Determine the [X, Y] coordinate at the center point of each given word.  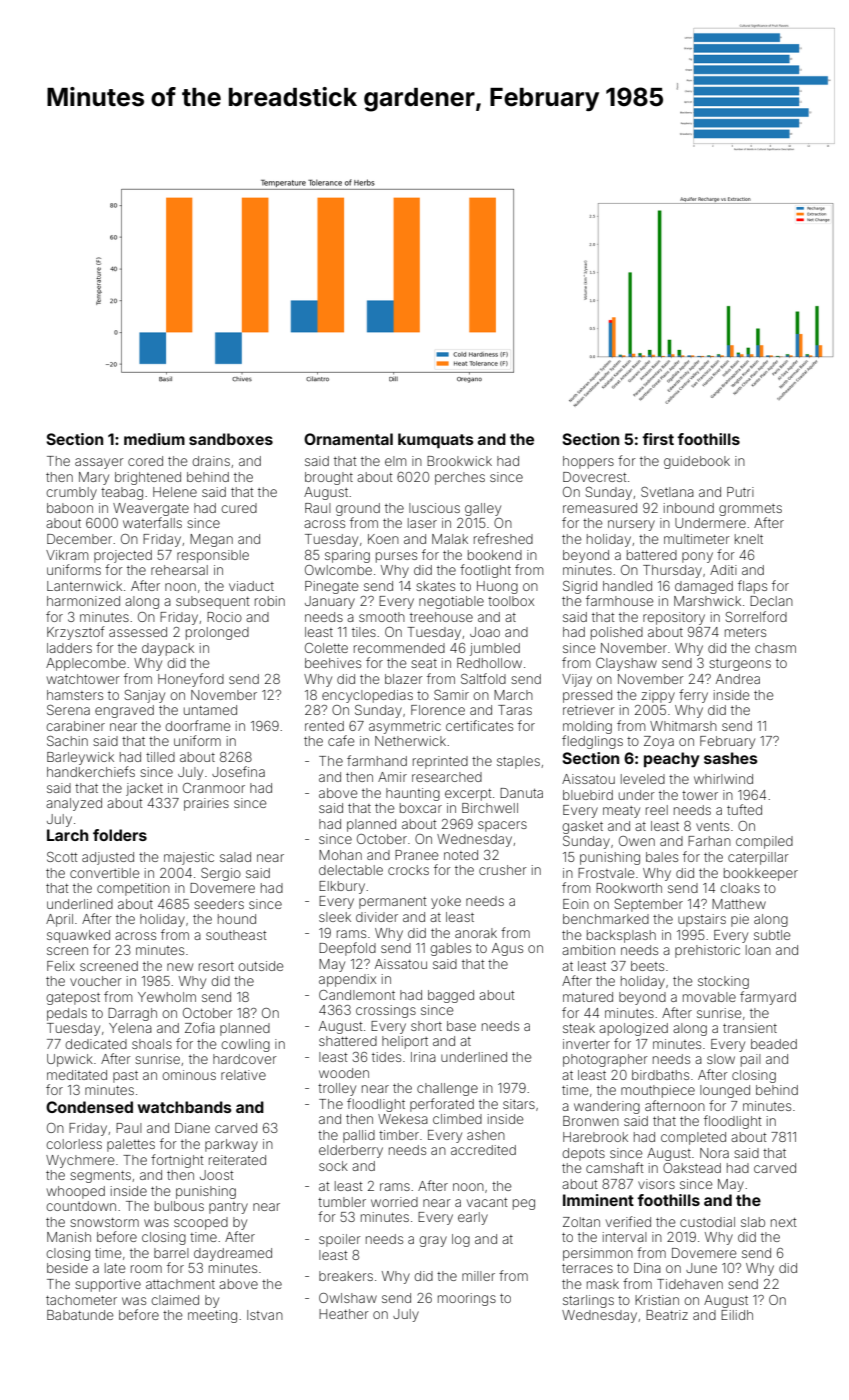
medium [154, 439]
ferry [693, 696]
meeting [212, 1316]
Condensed [89, 1107]
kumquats [436, 440]
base [461, 1026]
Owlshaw [348, 1298]
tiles [364, 632]
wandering [607, 1107]
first [658, 439]
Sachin [67, 741]
